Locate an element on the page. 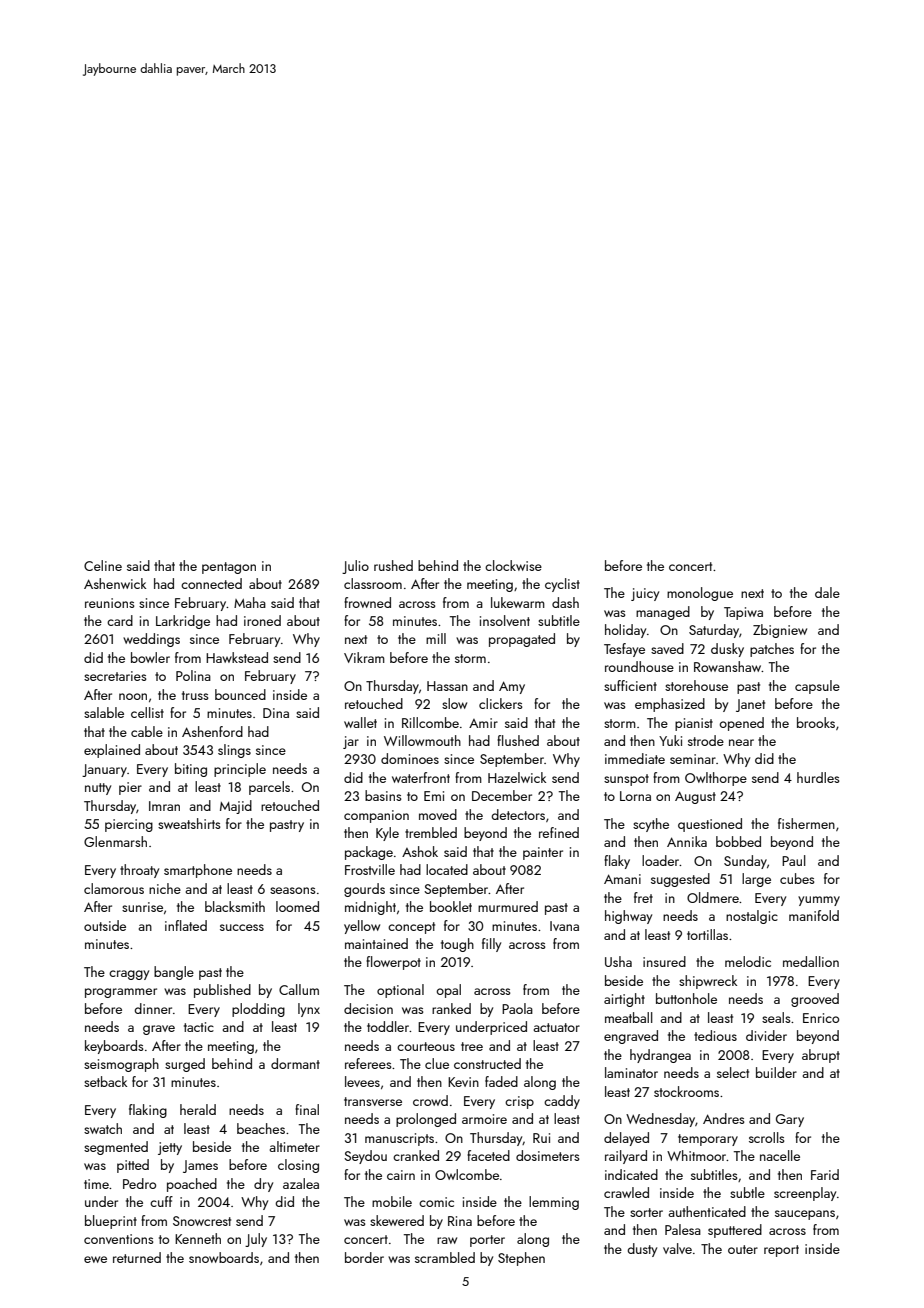 The image size is (924, 1308). dale is located at coordinates (827, 592).
